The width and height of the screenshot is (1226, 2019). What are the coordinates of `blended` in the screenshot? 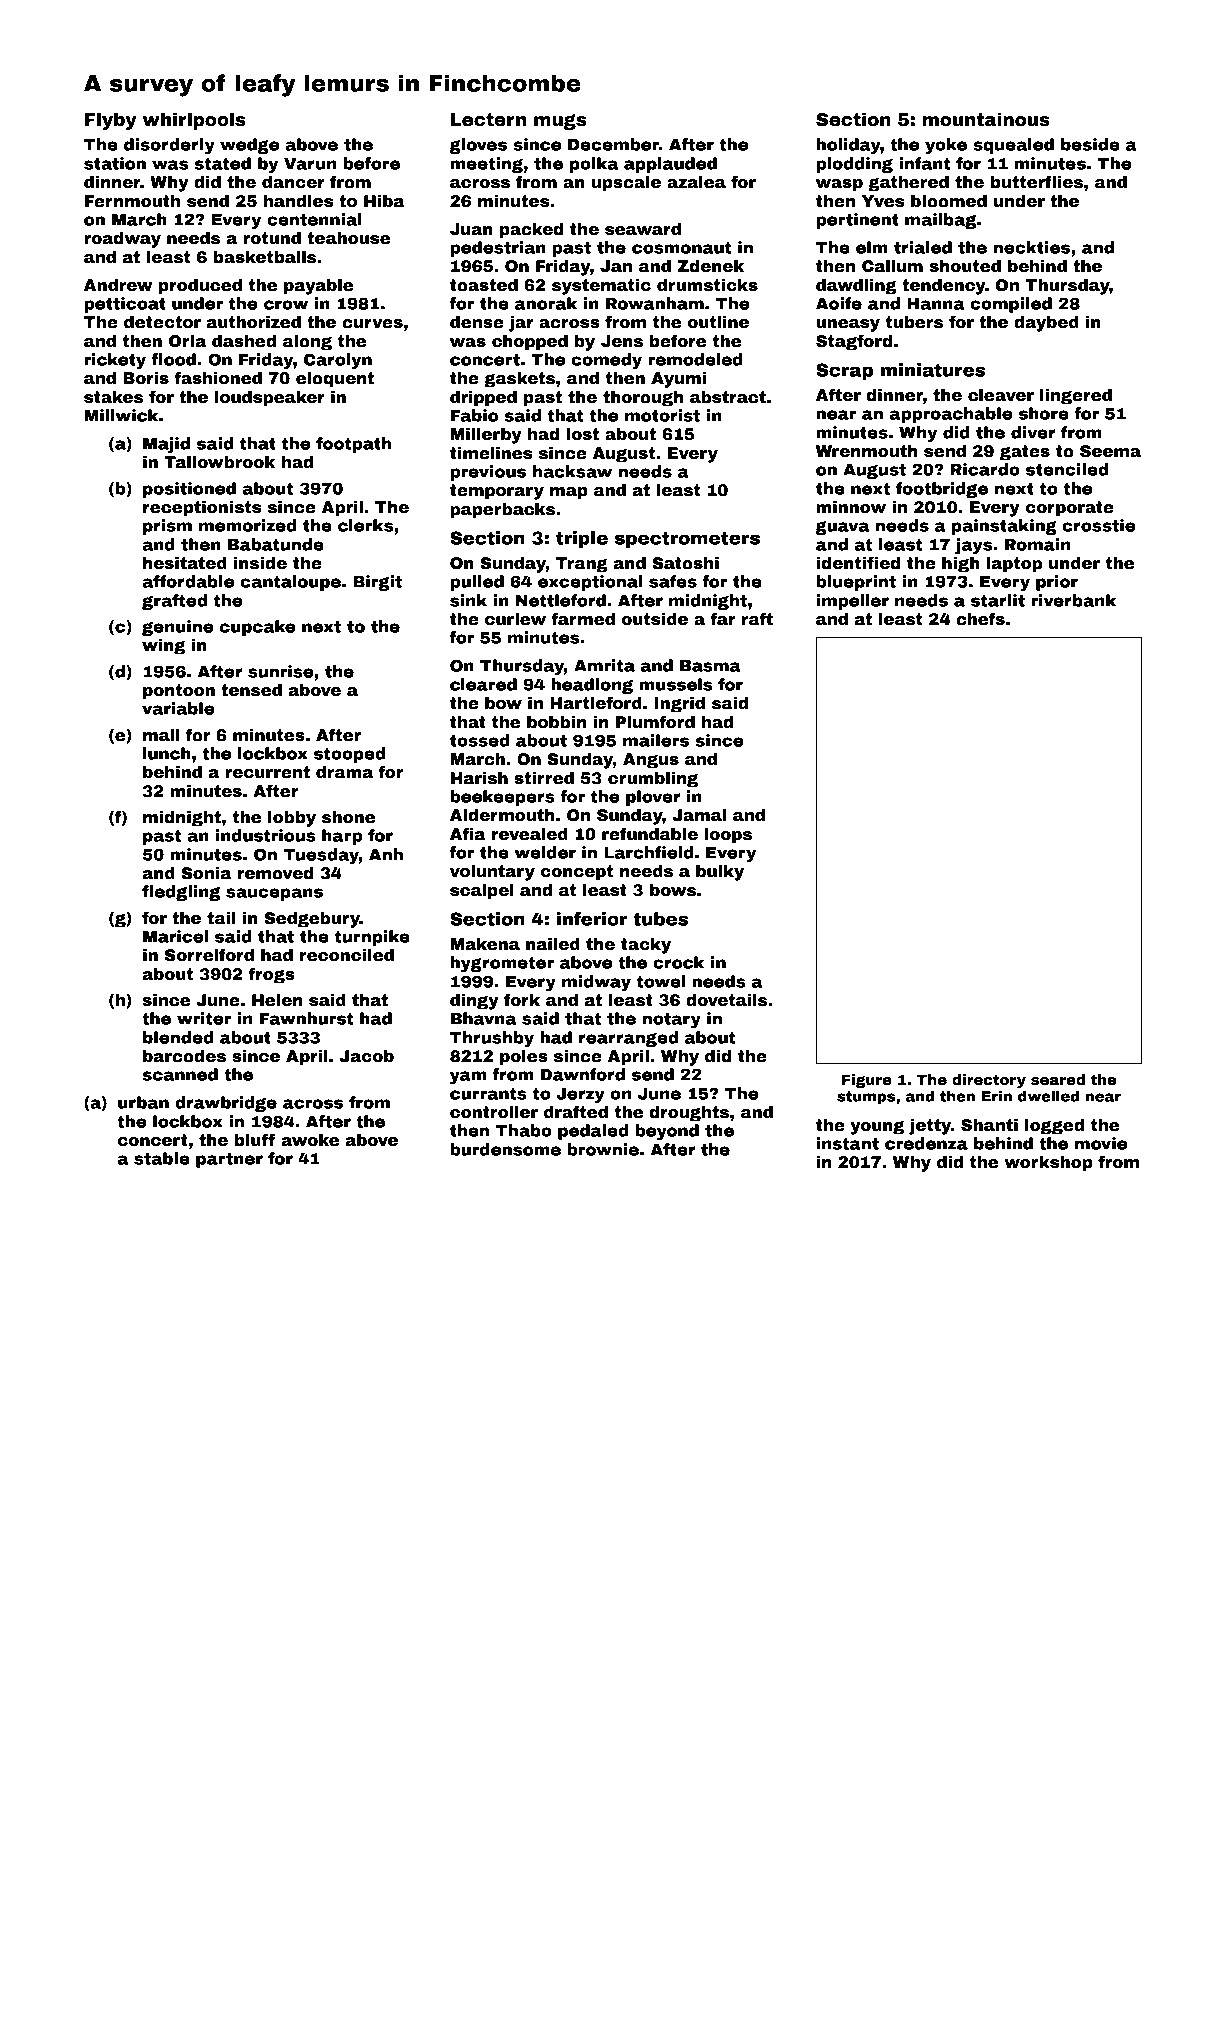 It's located at (178, 1037).
